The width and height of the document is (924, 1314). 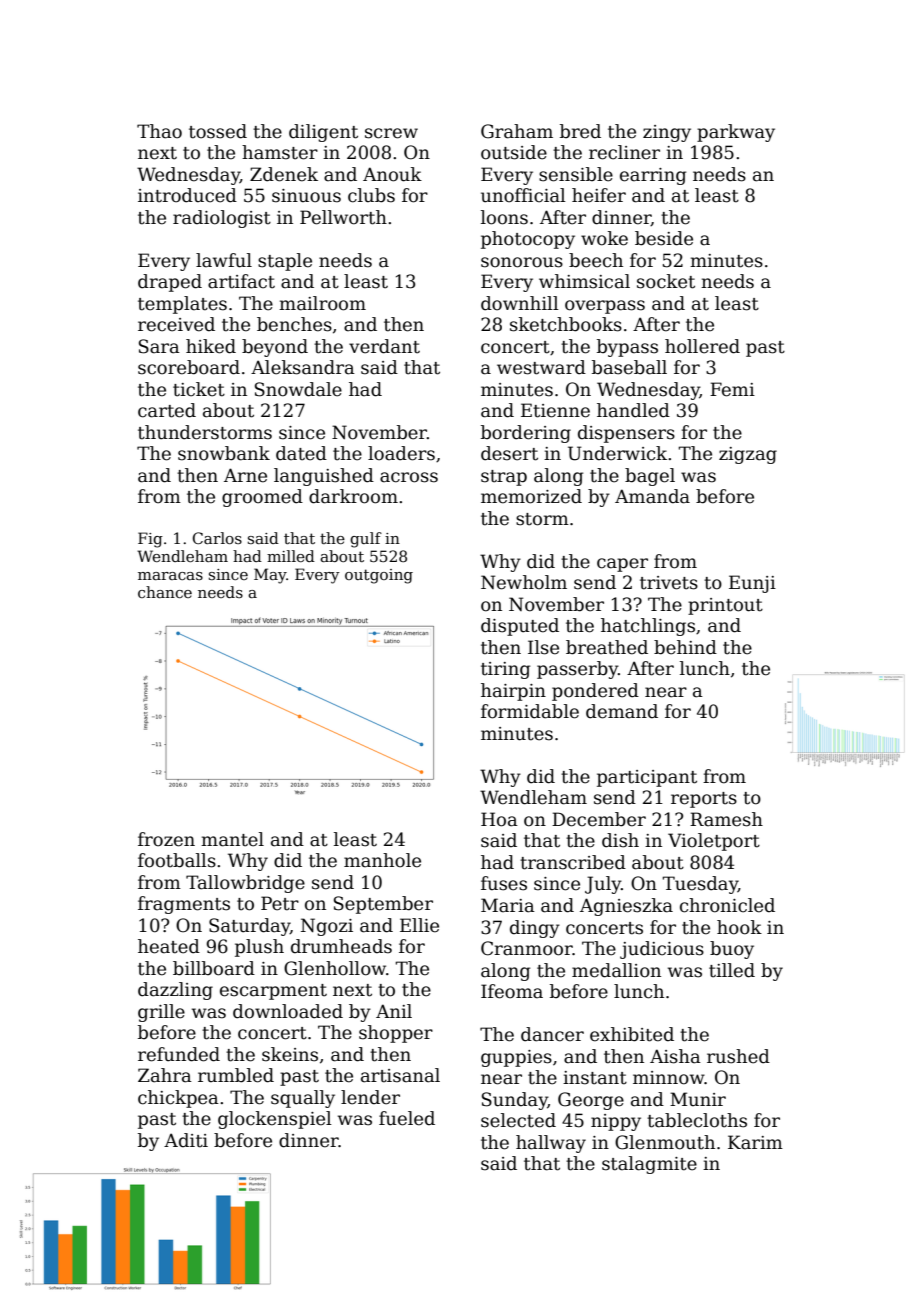 I want to click on whimsical, so click(x=584, y=281).
